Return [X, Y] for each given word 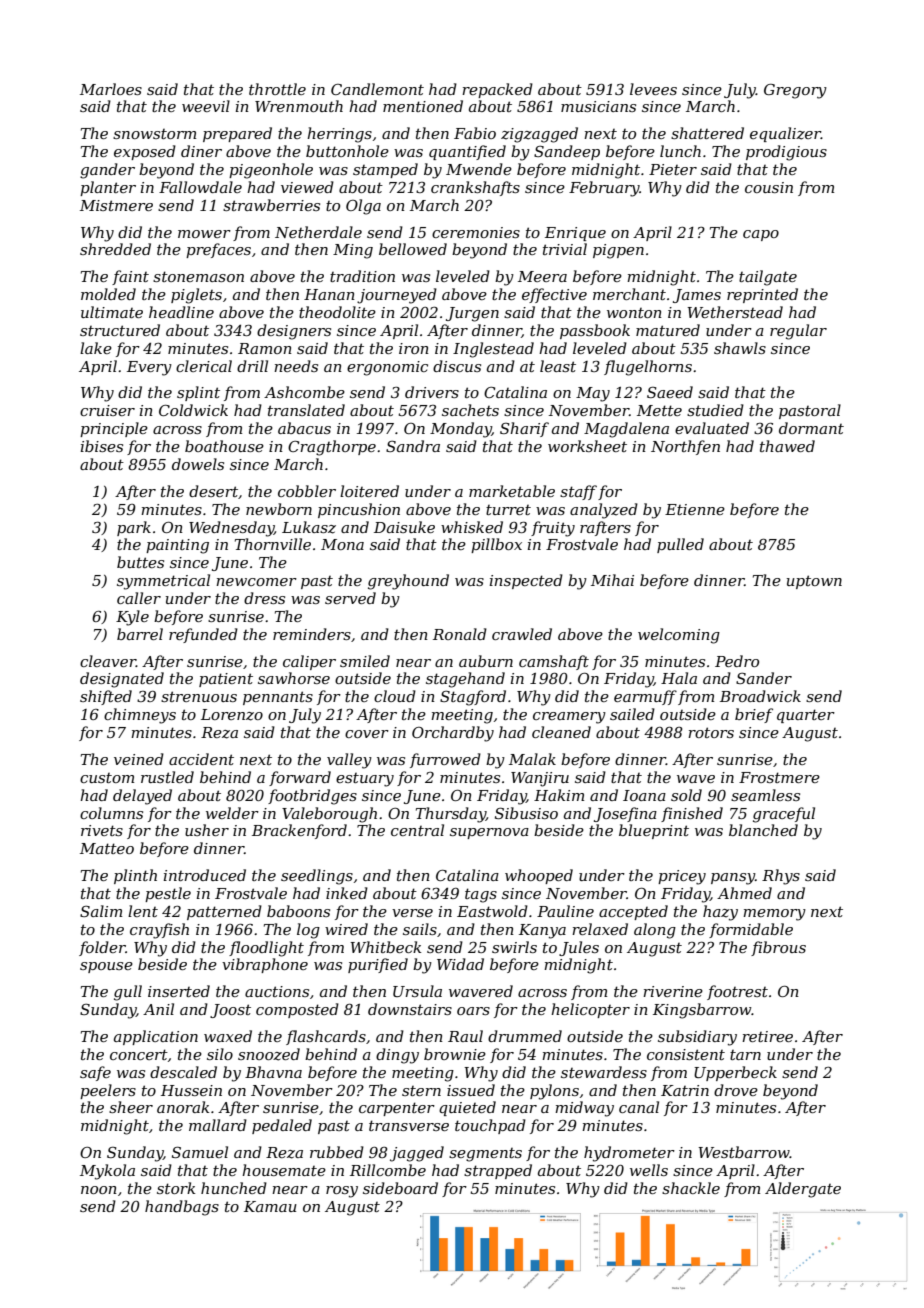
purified [378, 965]
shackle [691, 1188]
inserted [179, 991]
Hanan [329, 294]
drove [736, 1090]
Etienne [695, 509]
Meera [542, 276]
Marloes [111, 89]
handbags [182, 1208]
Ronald [460, 634]
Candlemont [377, 89]
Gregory [795, 91]
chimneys [140, 716]
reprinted [762, 295]
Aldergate [803, 1190]
